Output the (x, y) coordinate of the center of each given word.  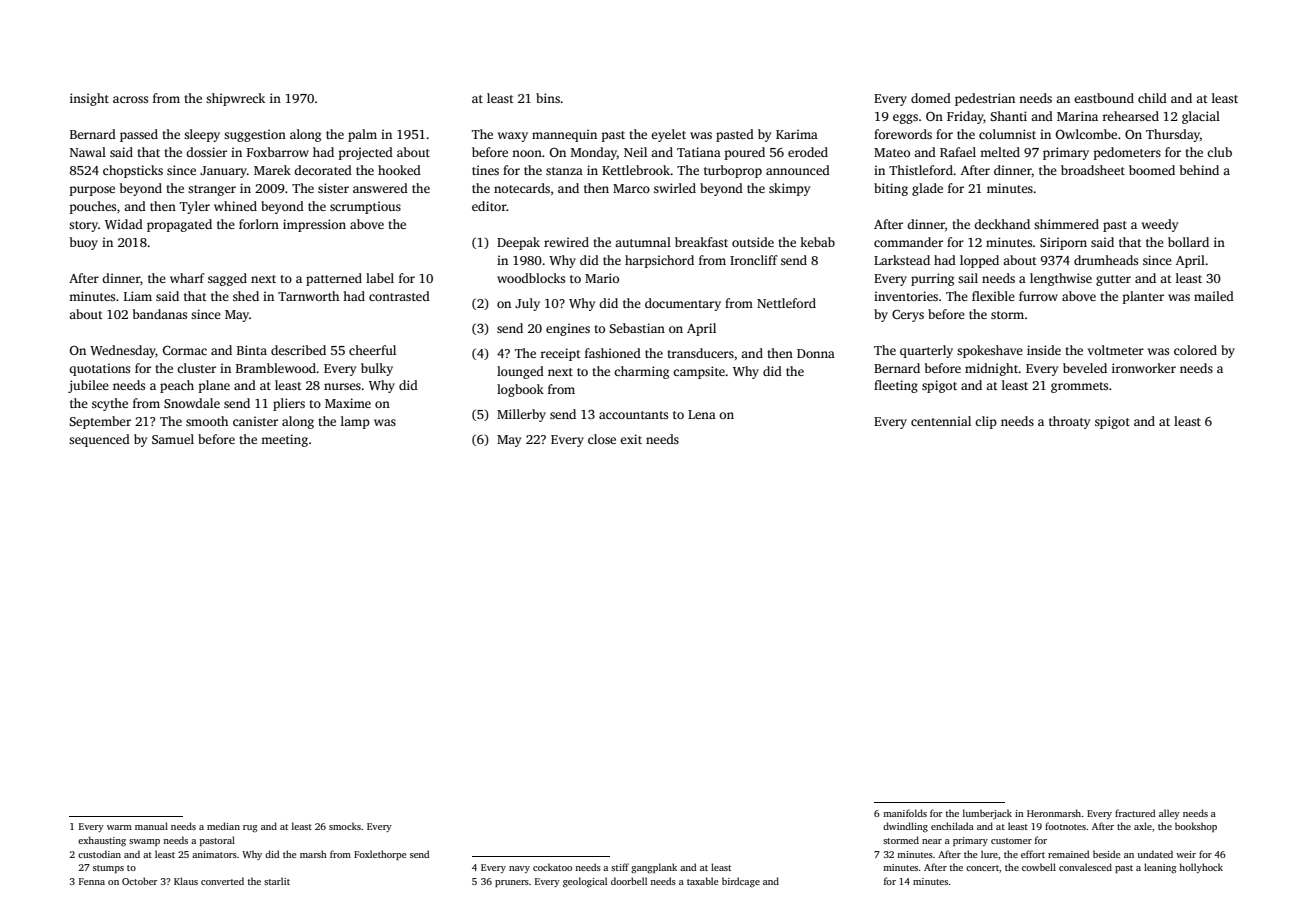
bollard (1188, 242)
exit (631, 439)
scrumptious (365, 207)
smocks (345, 826)
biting (891, 189)
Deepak (518, 243)
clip (986, 422)
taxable (703, 881)
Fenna (92, 881)
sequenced (99, 440)
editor (489, 206)
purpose (92, 191)
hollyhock (1201, 868)
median (223, 826)
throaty (1069, 422)
